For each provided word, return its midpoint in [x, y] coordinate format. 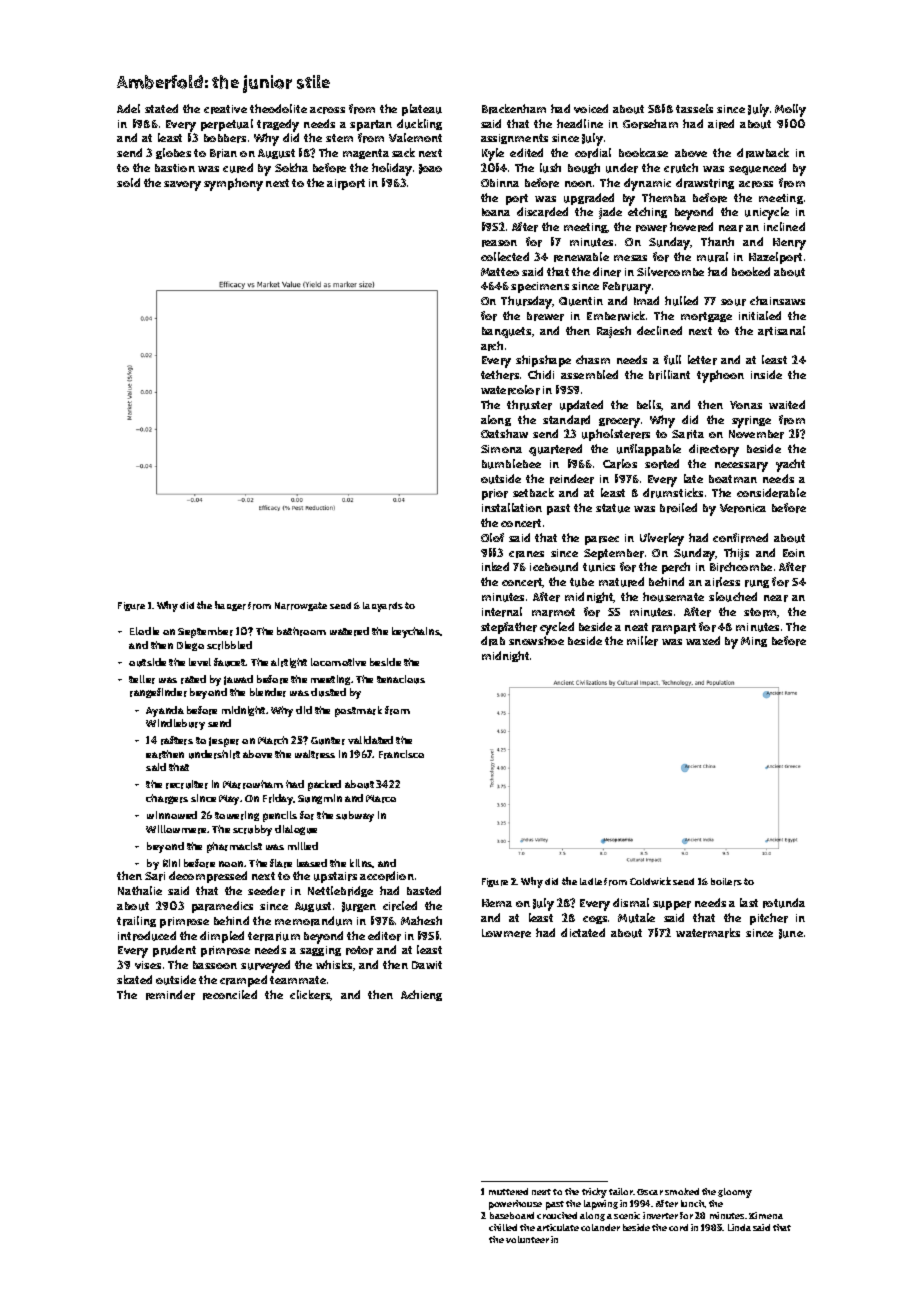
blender [268, 692]
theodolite [278, 108]
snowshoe [536, 640]
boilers [726, 882]
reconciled [230, 995]
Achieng [421, 995]
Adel [128, 108]
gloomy [735, 1193]
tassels [694, 108]
